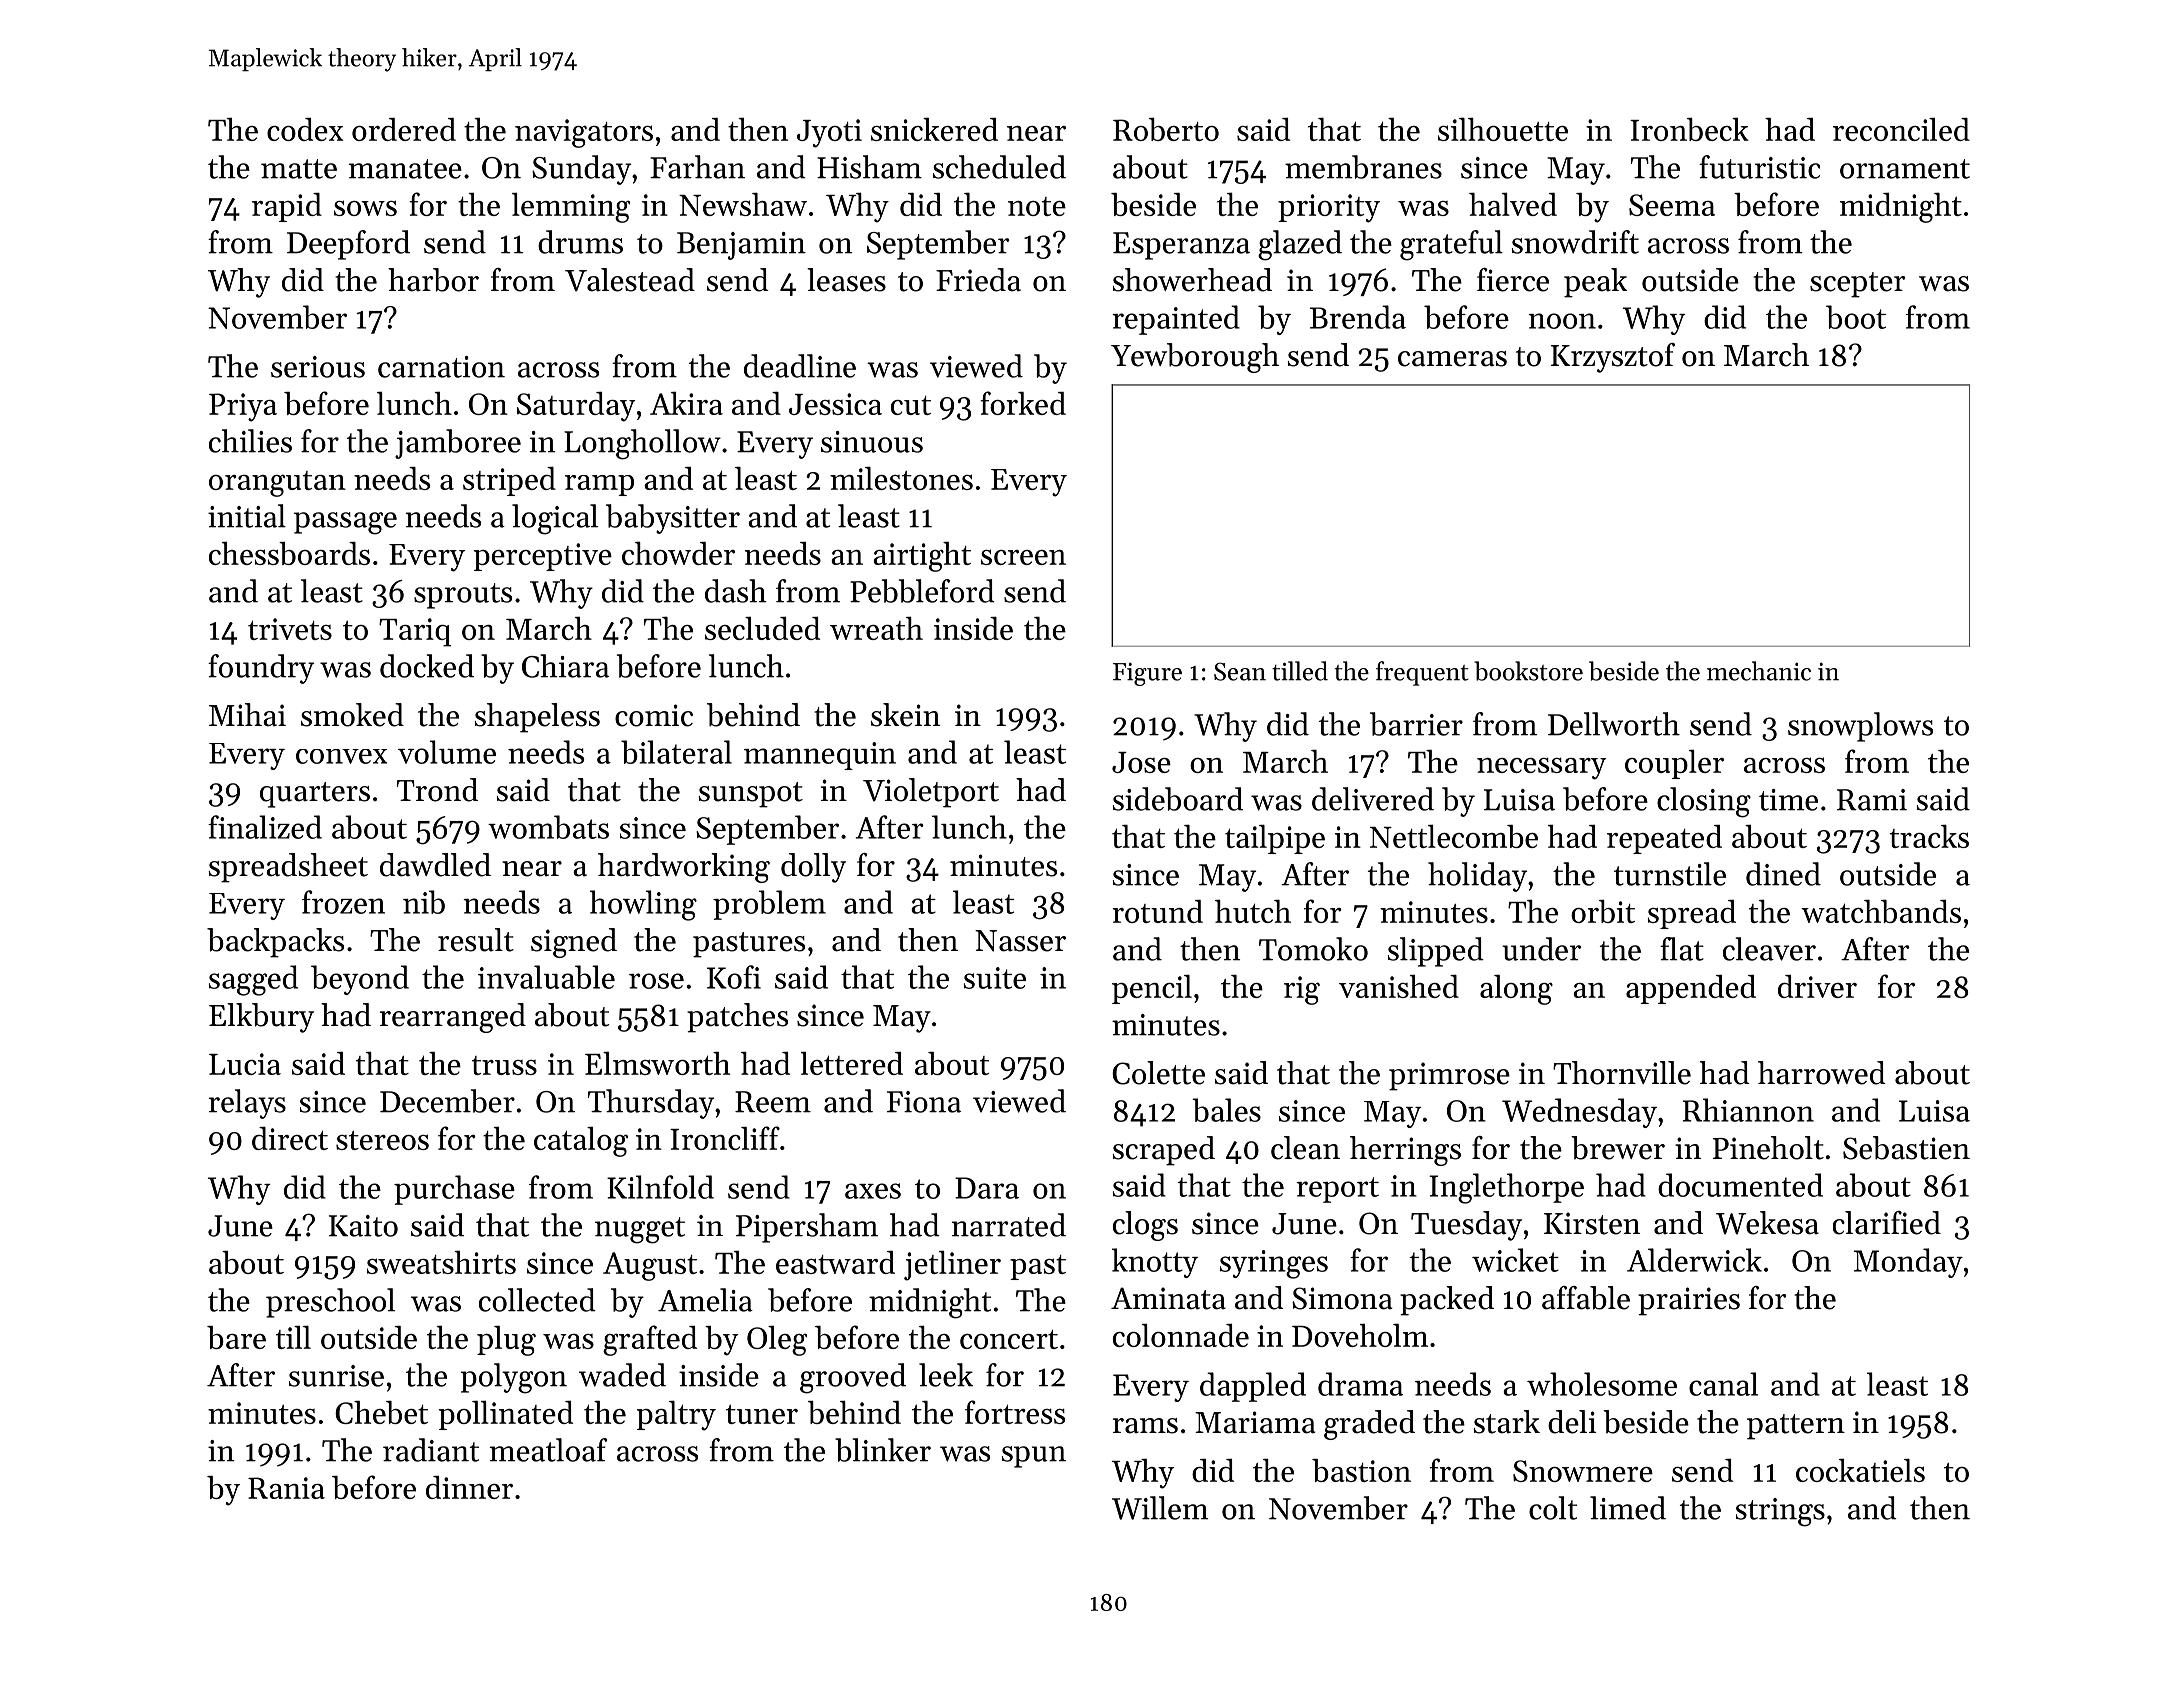  Describe the element at coordinates (1672, 205) in the image. I see `Seema` at that location.
